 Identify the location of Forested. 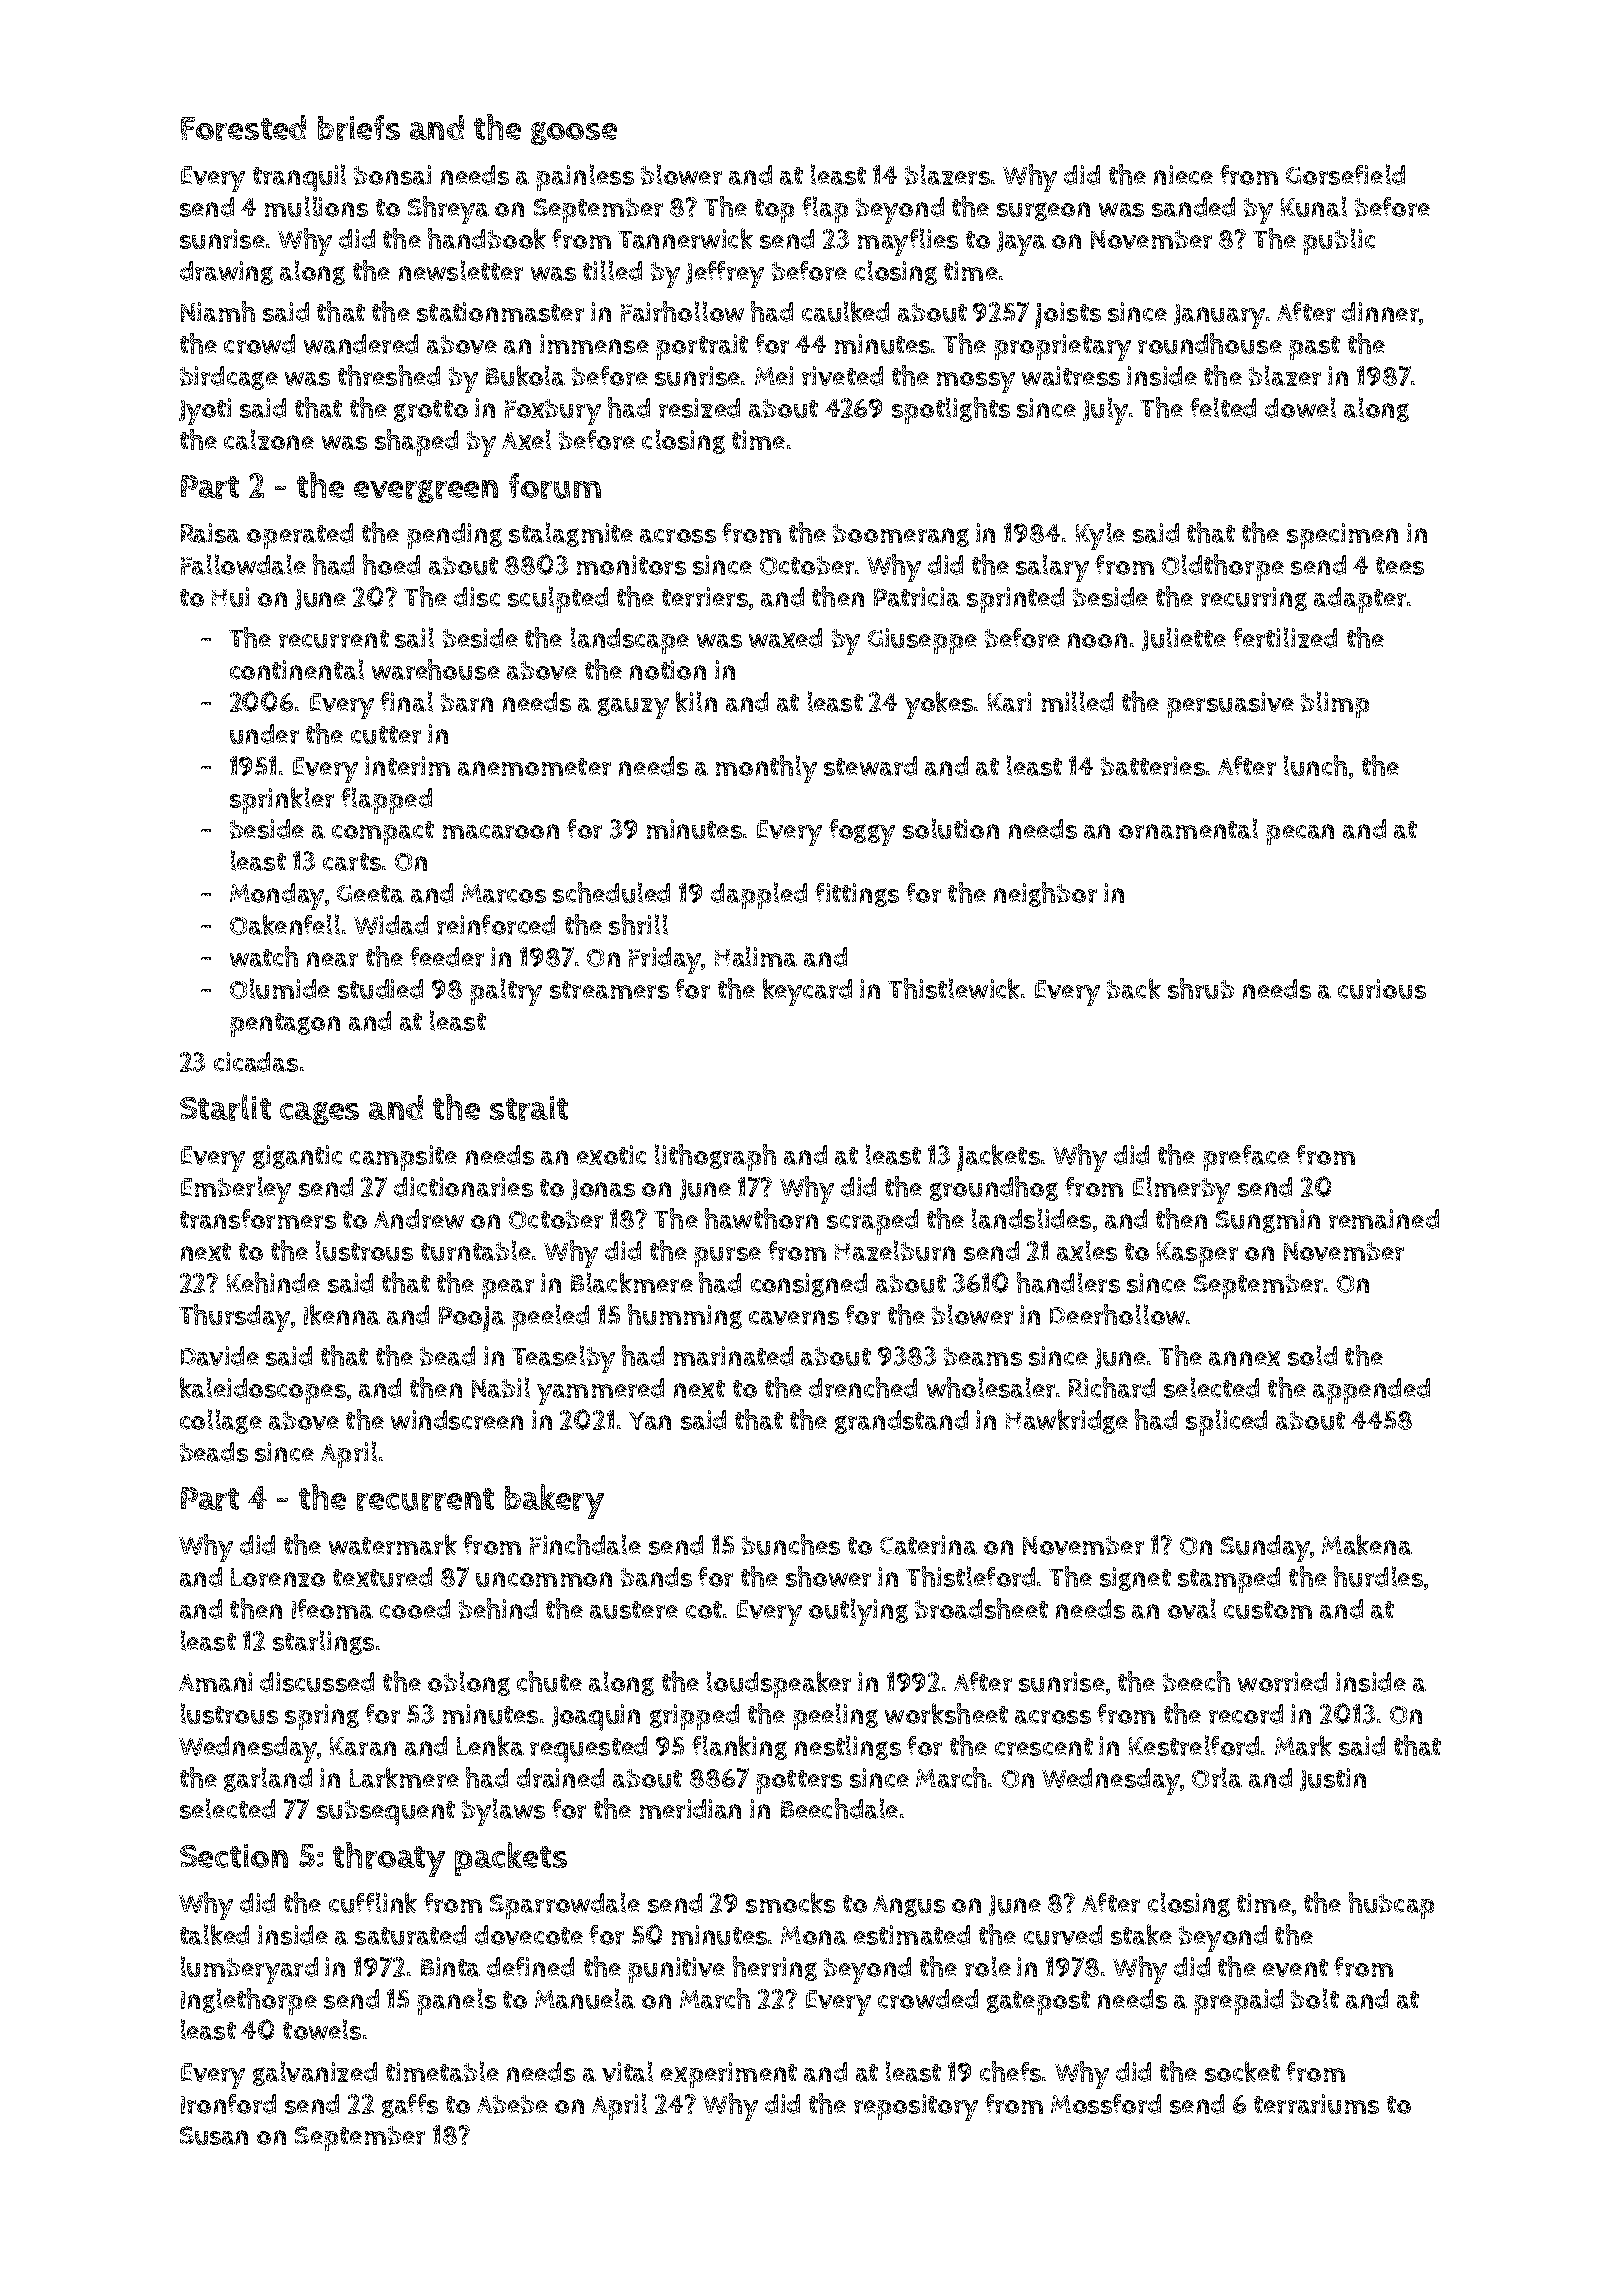
(243, 128).
